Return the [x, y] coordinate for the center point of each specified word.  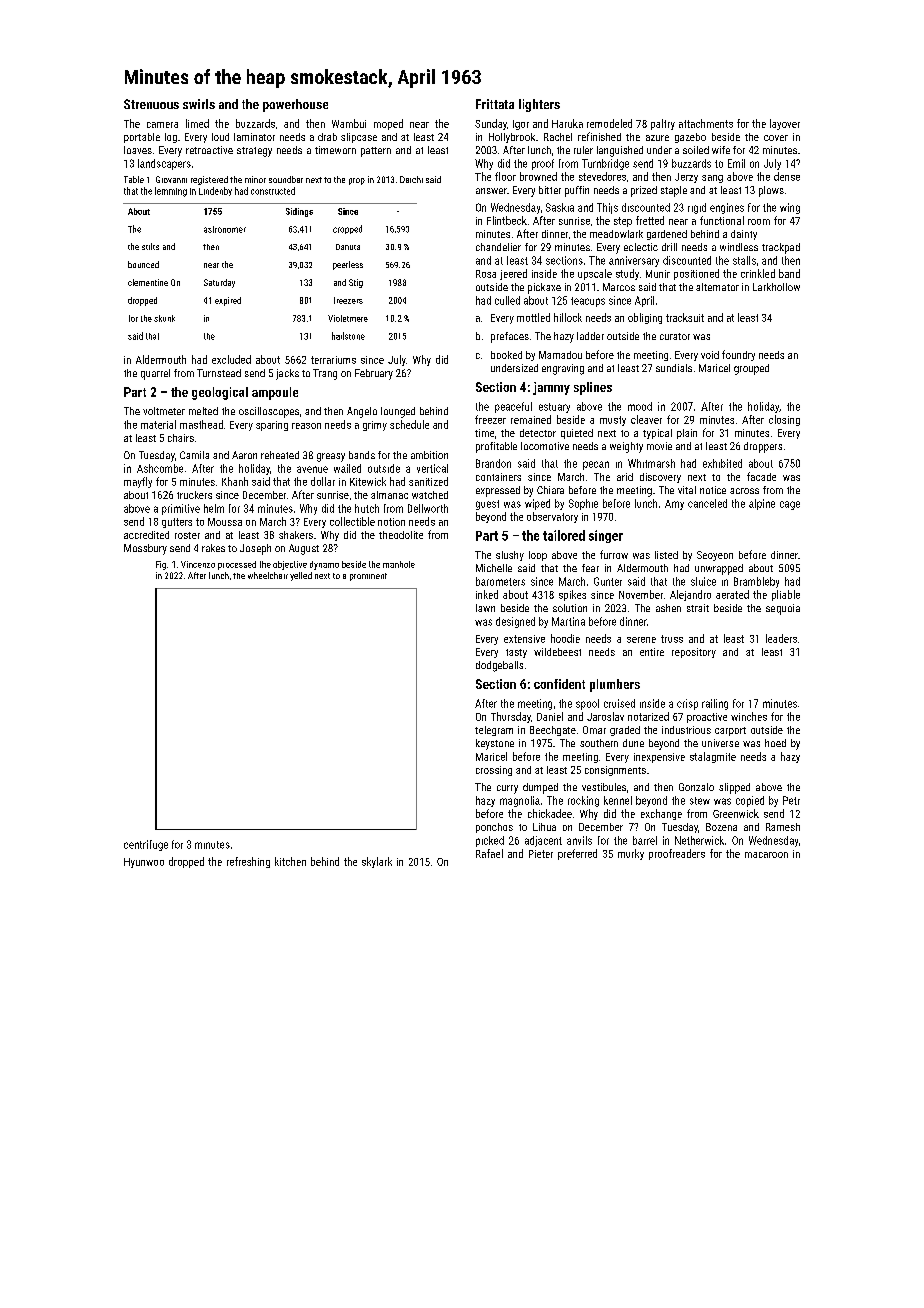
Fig [161, 565]
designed [515, 622]
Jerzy [686, 178]
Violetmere [348, 318]
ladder [590, 336]
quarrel [155, 374]
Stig [356, 283]
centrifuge [146, 845]
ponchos [494, 828]
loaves [138, 150]
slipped [734, 788]
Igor [521, 125]
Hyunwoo [144, 863]
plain [687, 434]
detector [538, 433]
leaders [781, 638]
